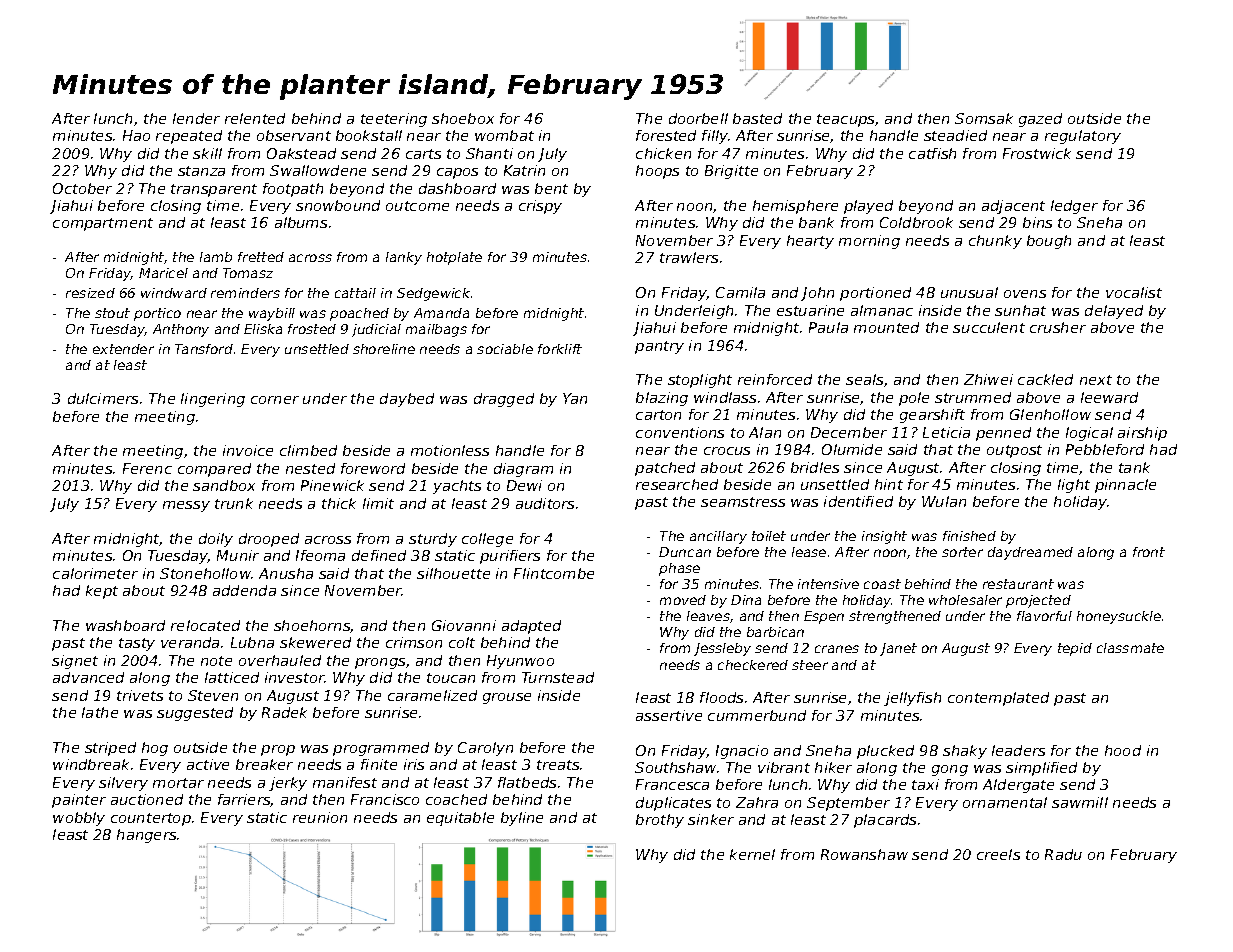 The width and height of the screenshot is (1233, 952). I want to click on front, so click(1149, 552).
